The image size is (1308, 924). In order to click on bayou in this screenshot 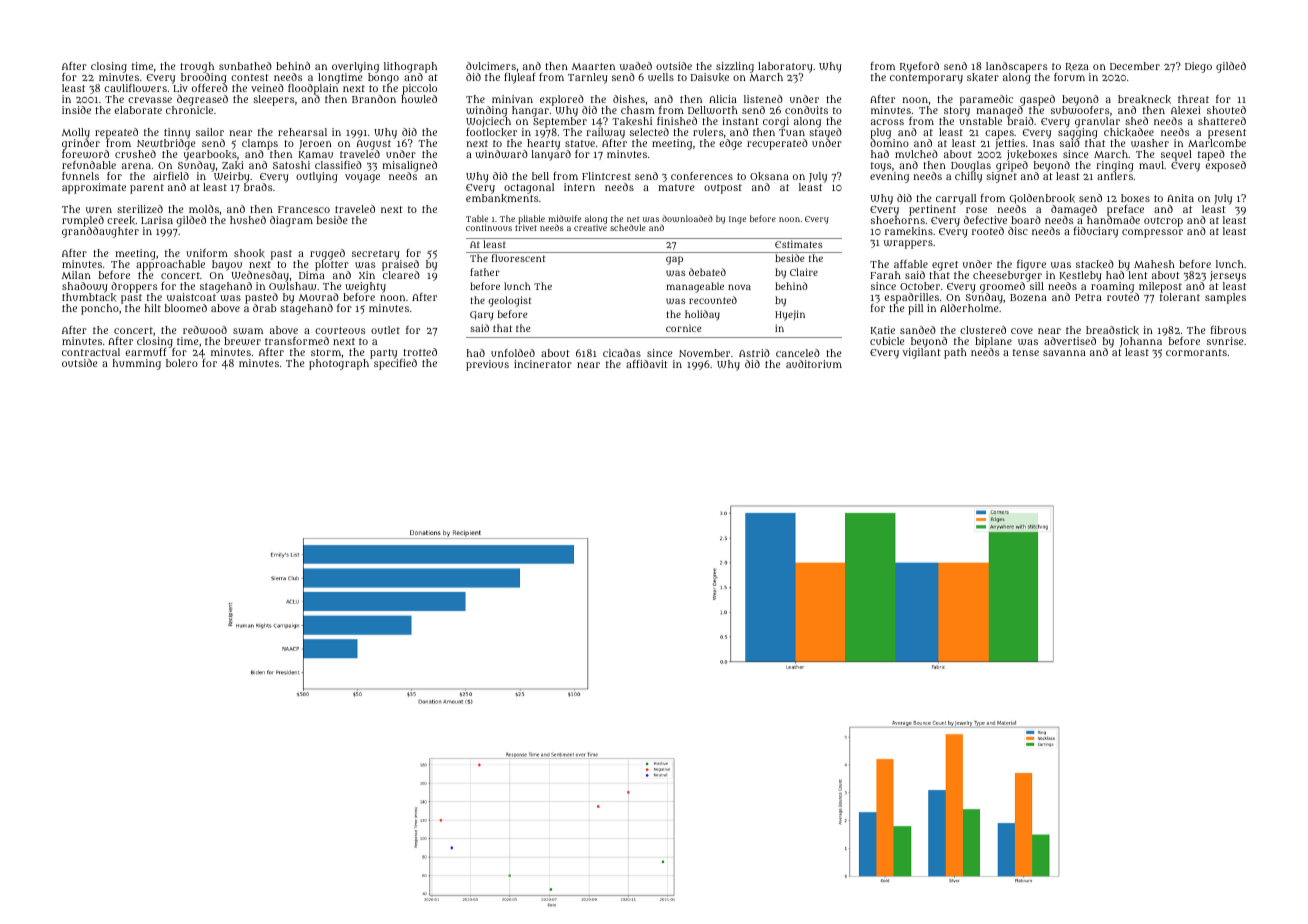, I will do `click(227, 265)`.
